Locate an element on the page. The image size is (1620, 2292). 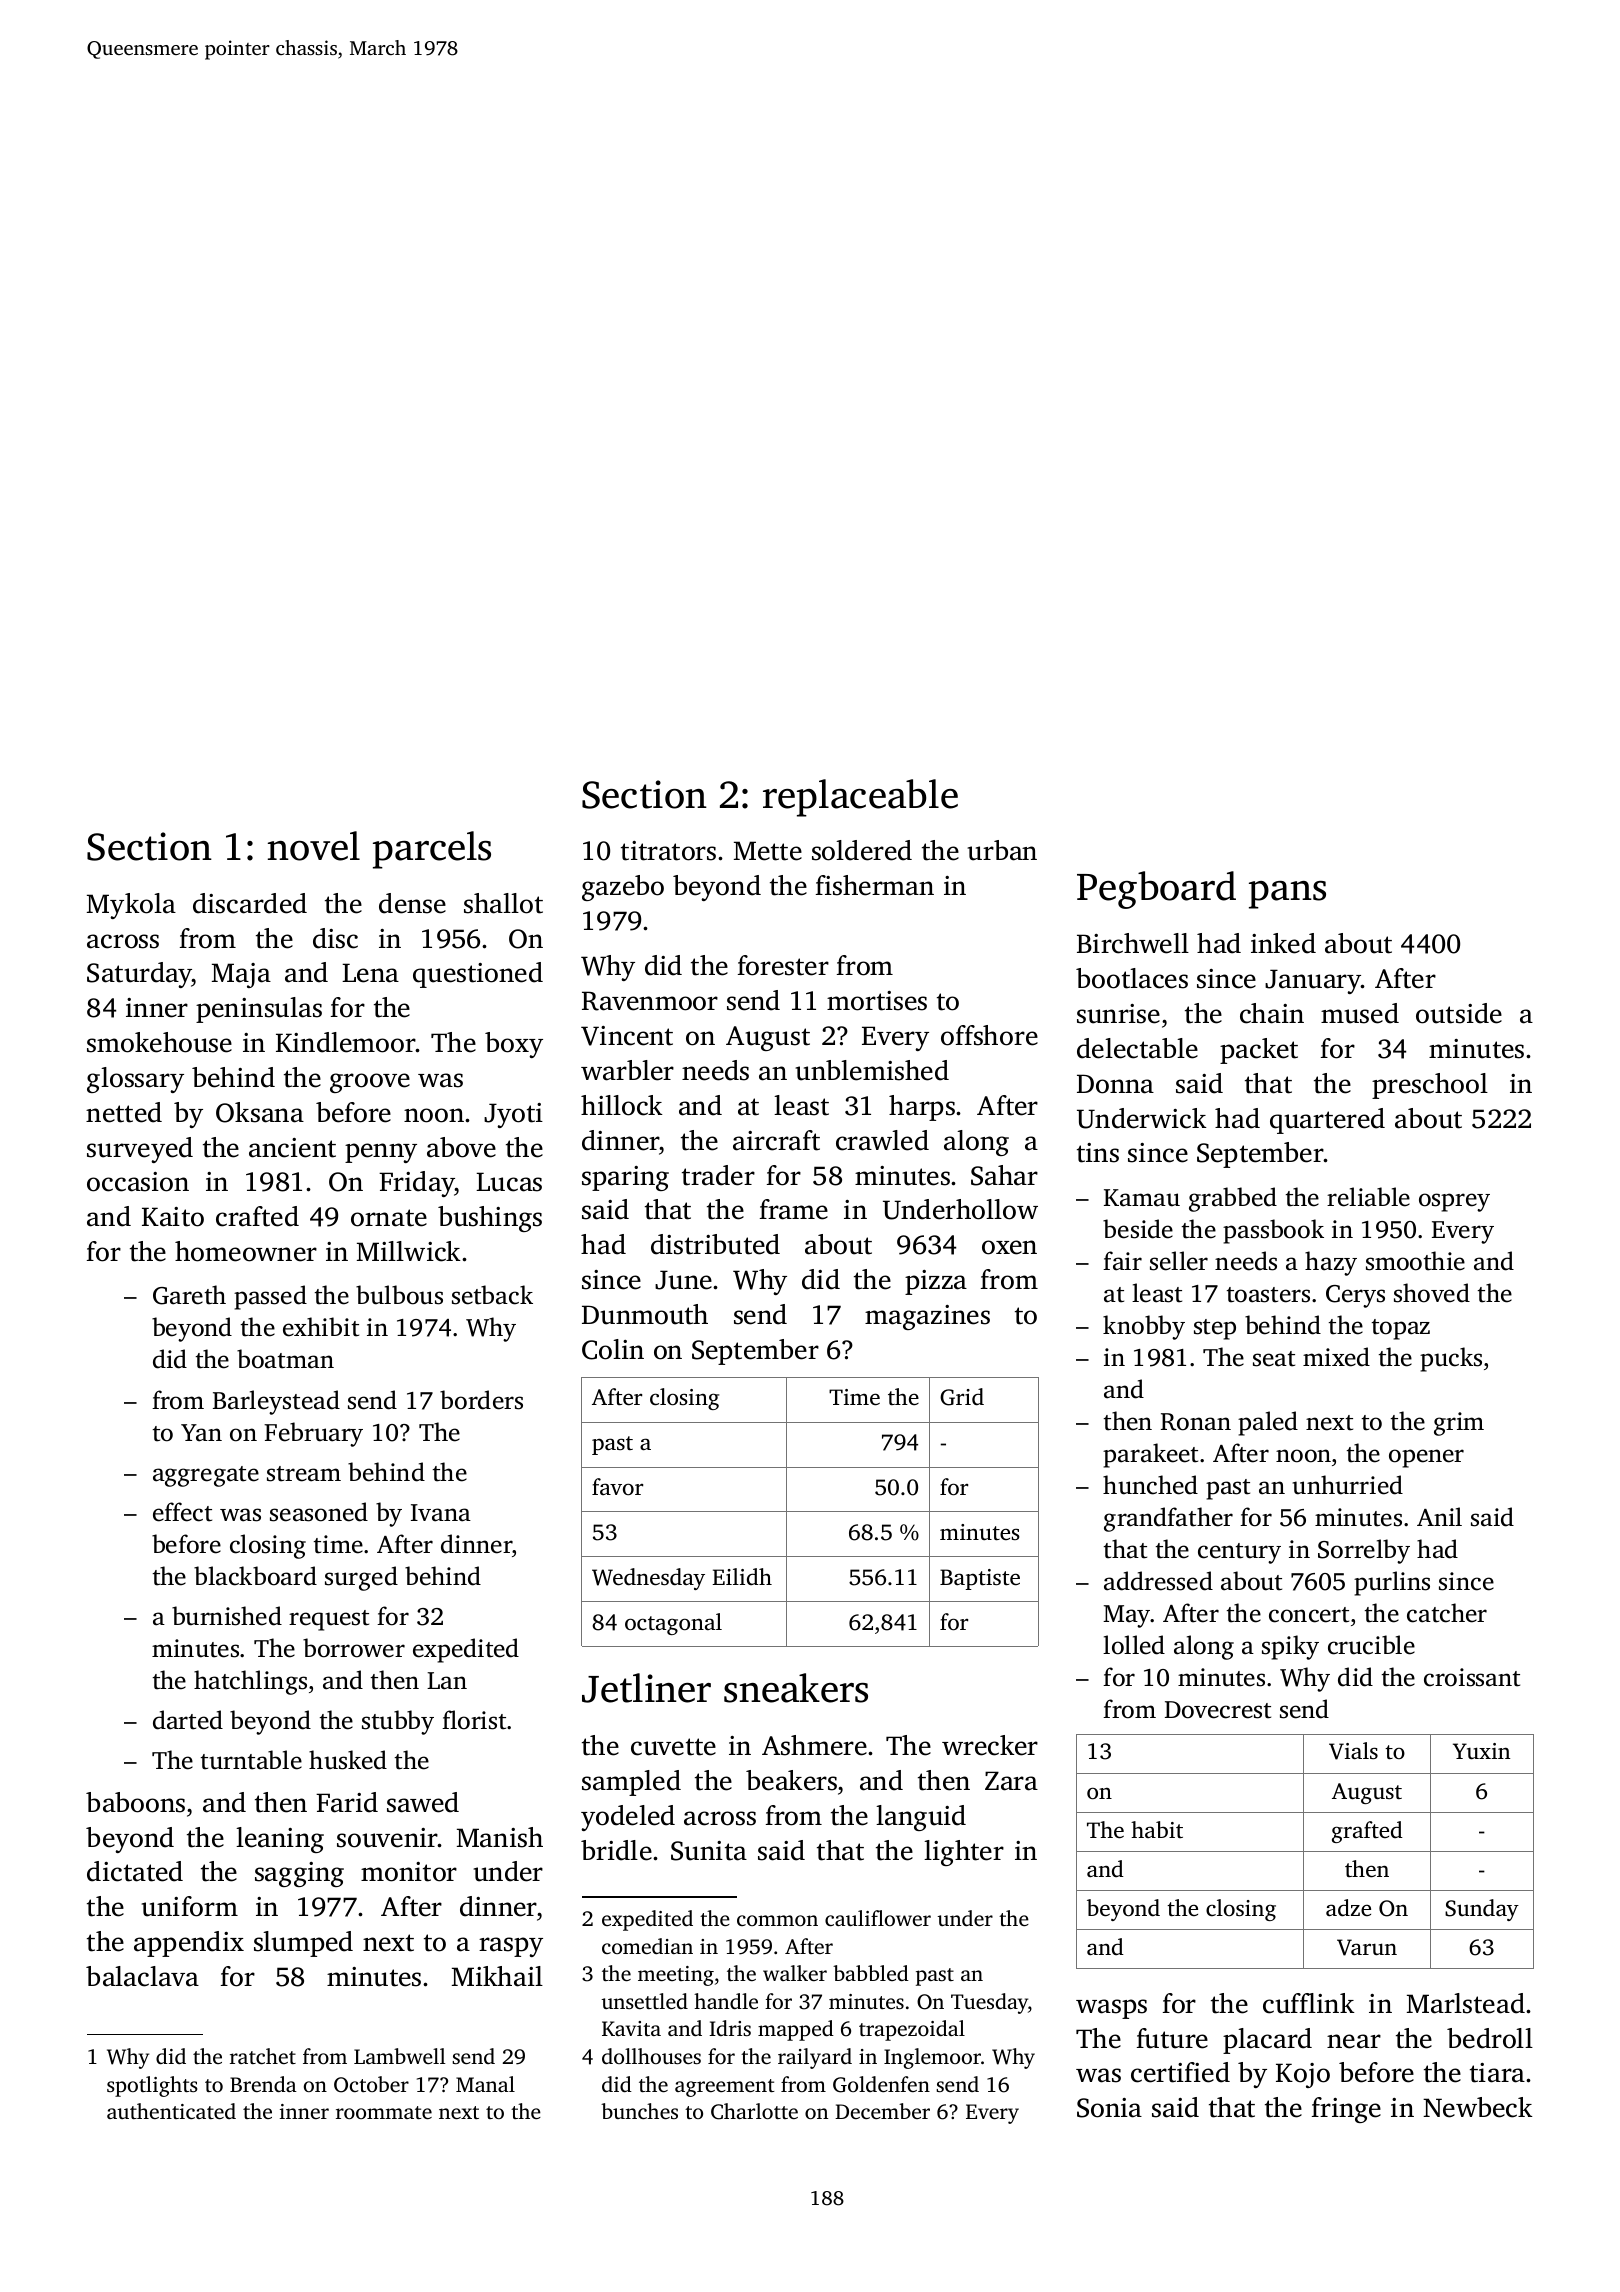
seller is located at coordinates (1179, 1261).
